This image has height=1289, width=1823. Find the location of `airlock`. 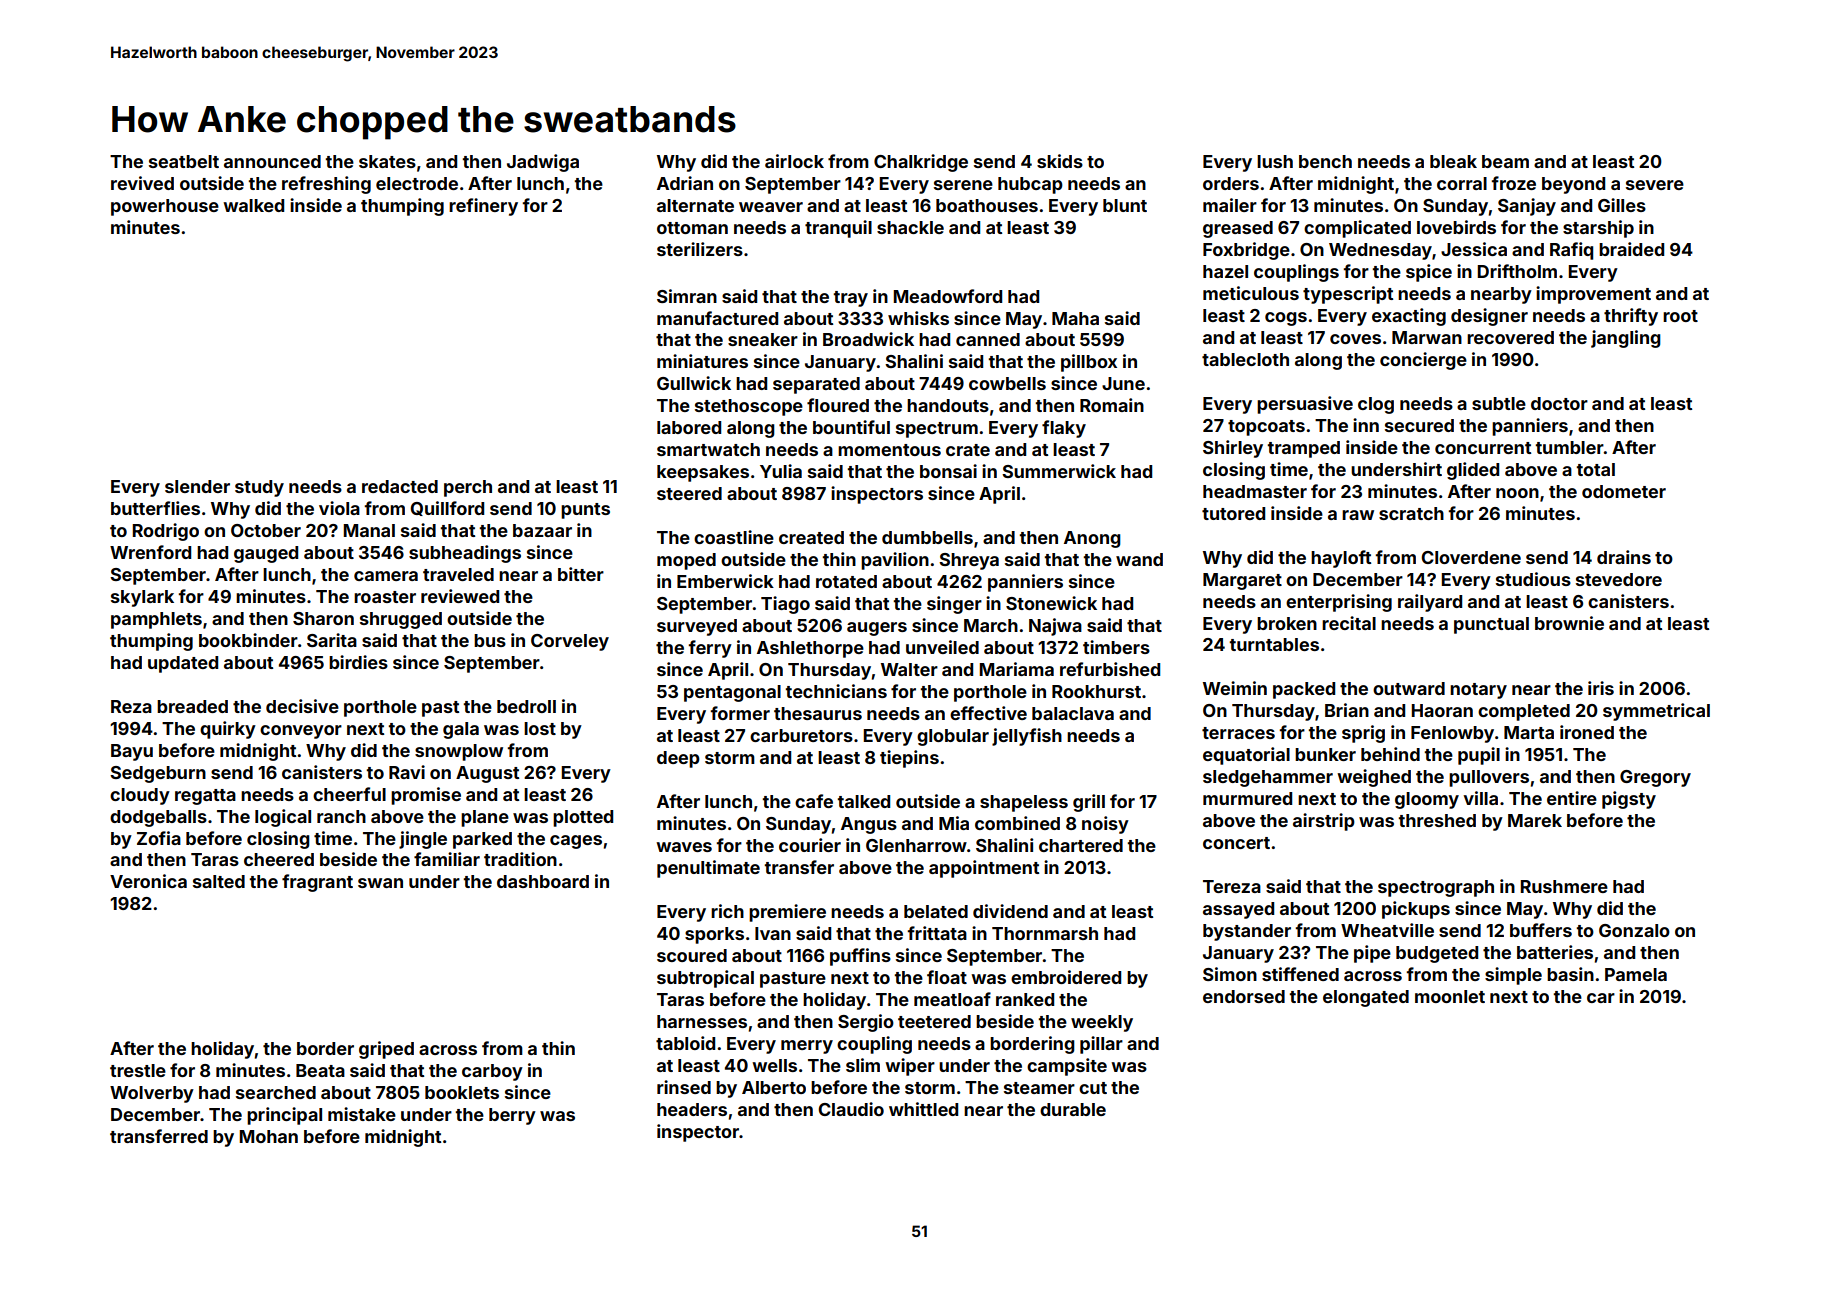

airlock is located at coordinates (794, 161).
